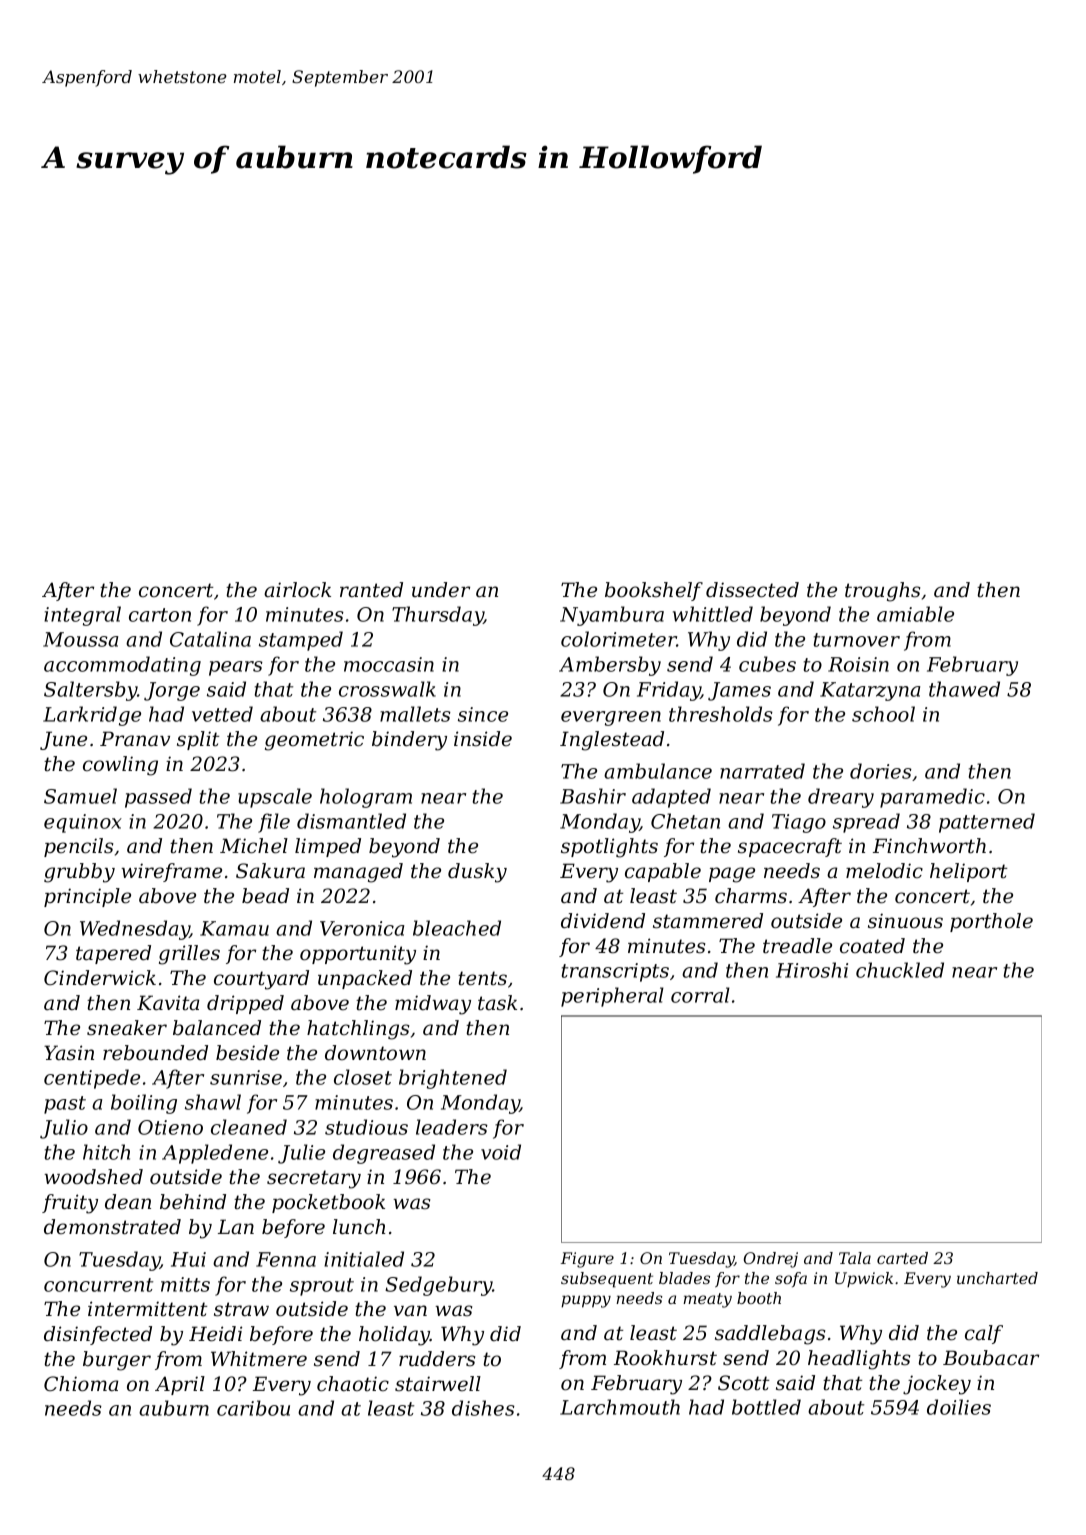  What do you see at coordinates (253, 1408) in the document?
I see `caribou` at bounding box center [253, 1408].
